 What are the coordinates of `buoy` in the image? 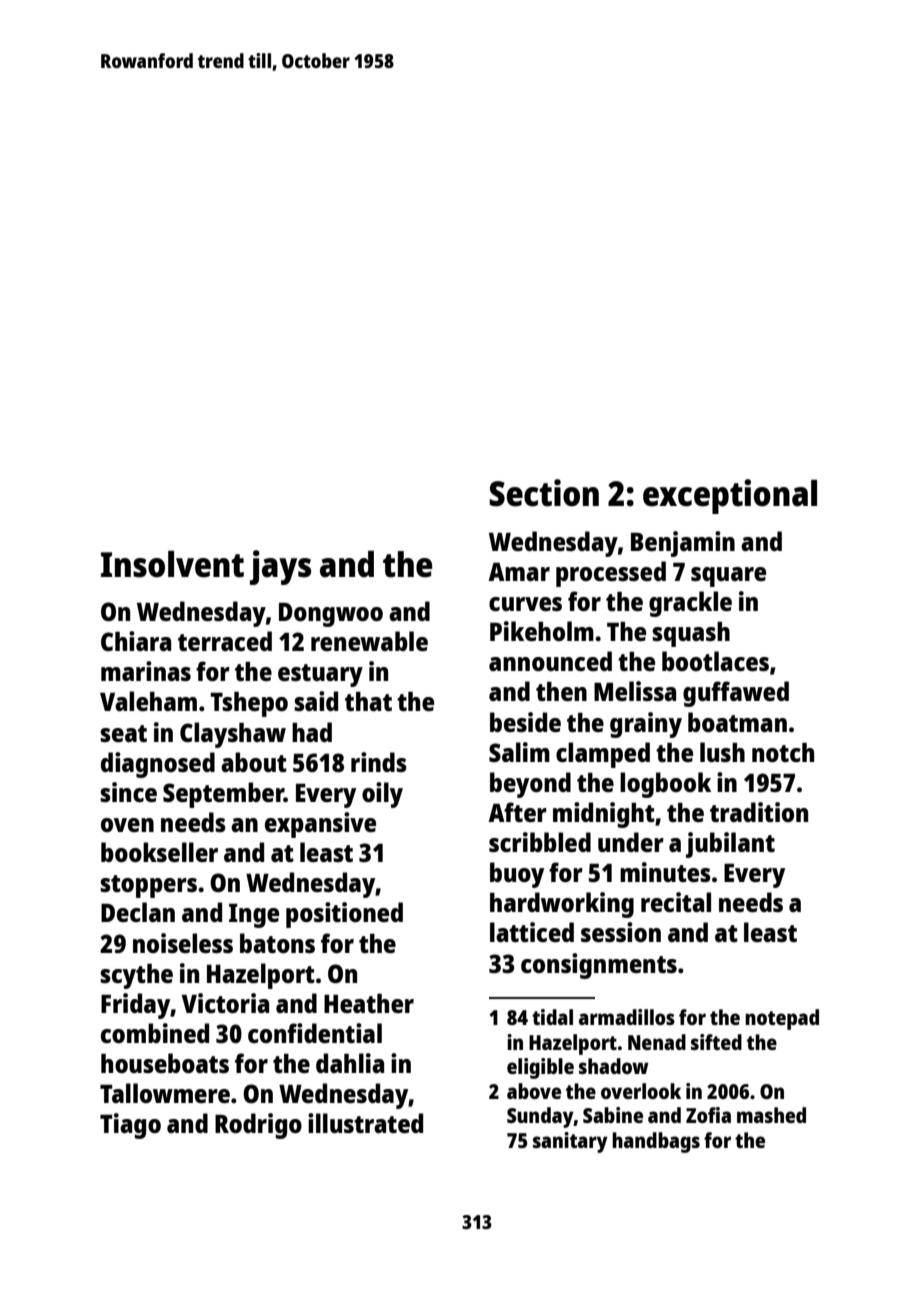 It's located at (517, 875).
